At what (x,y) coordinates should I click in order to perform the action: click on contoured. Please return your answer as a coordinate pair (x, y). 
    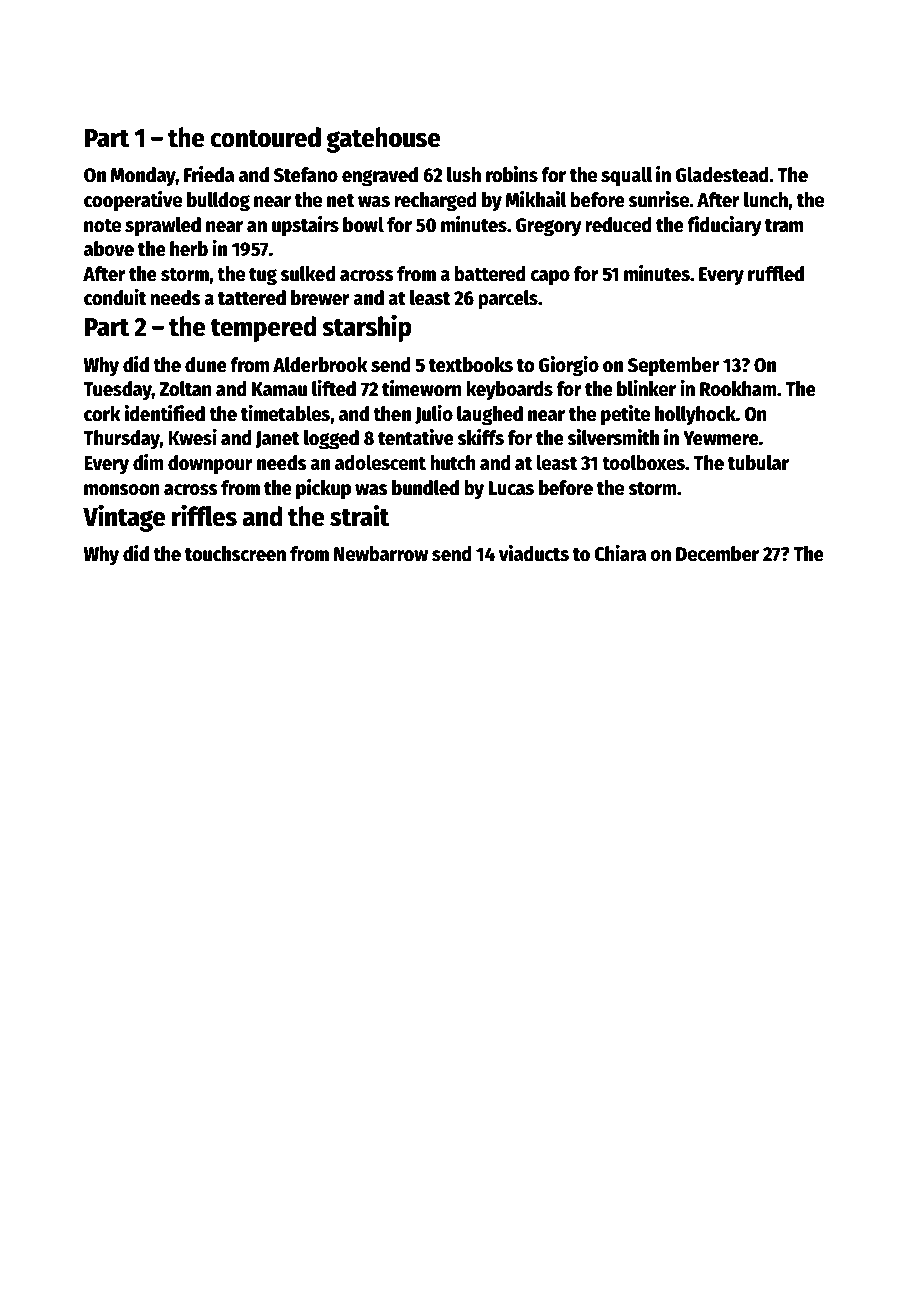
    Looking at the image, I should click on (265, 137).
